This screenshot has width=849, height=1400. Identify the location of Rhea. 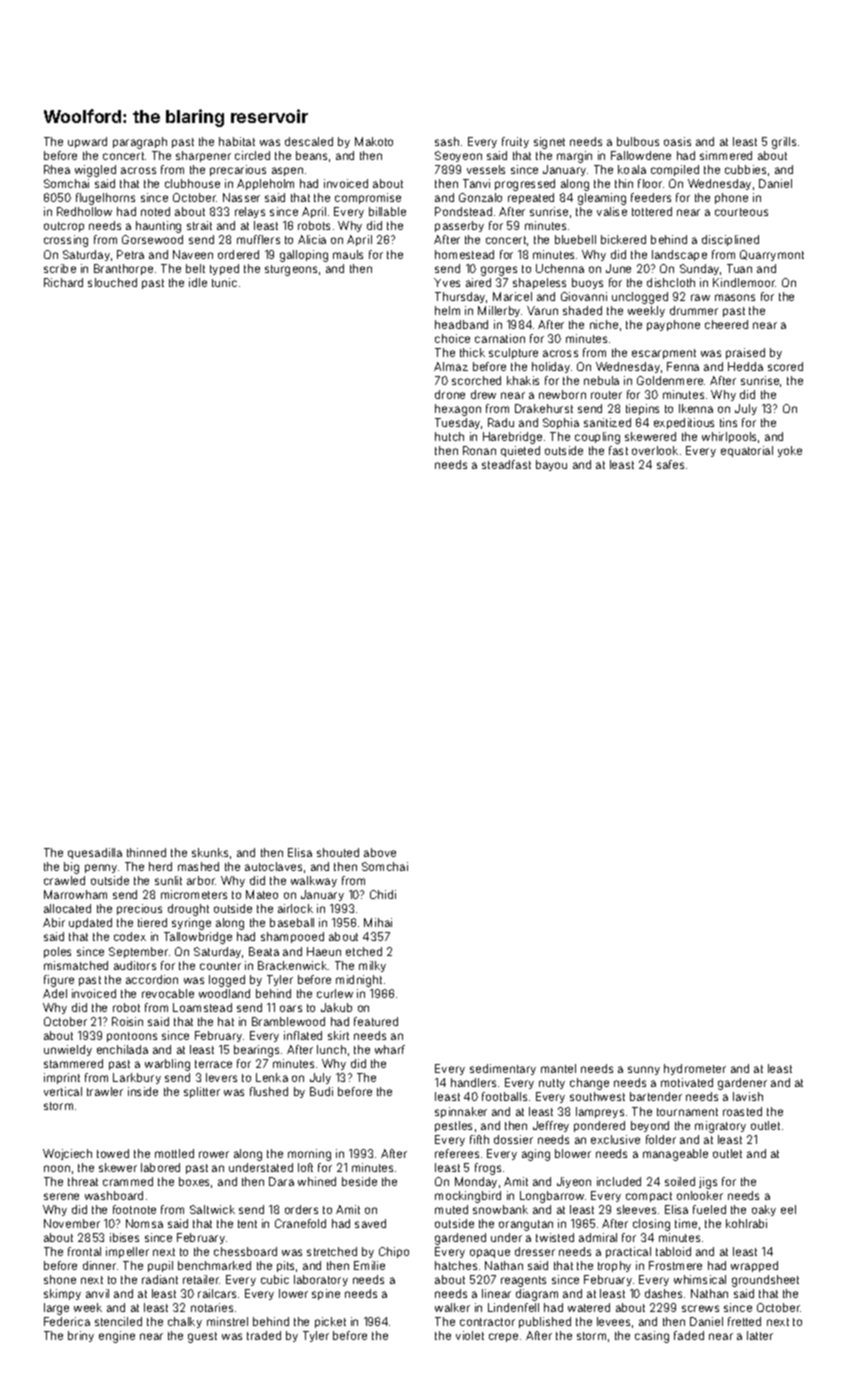
(57, 169).
